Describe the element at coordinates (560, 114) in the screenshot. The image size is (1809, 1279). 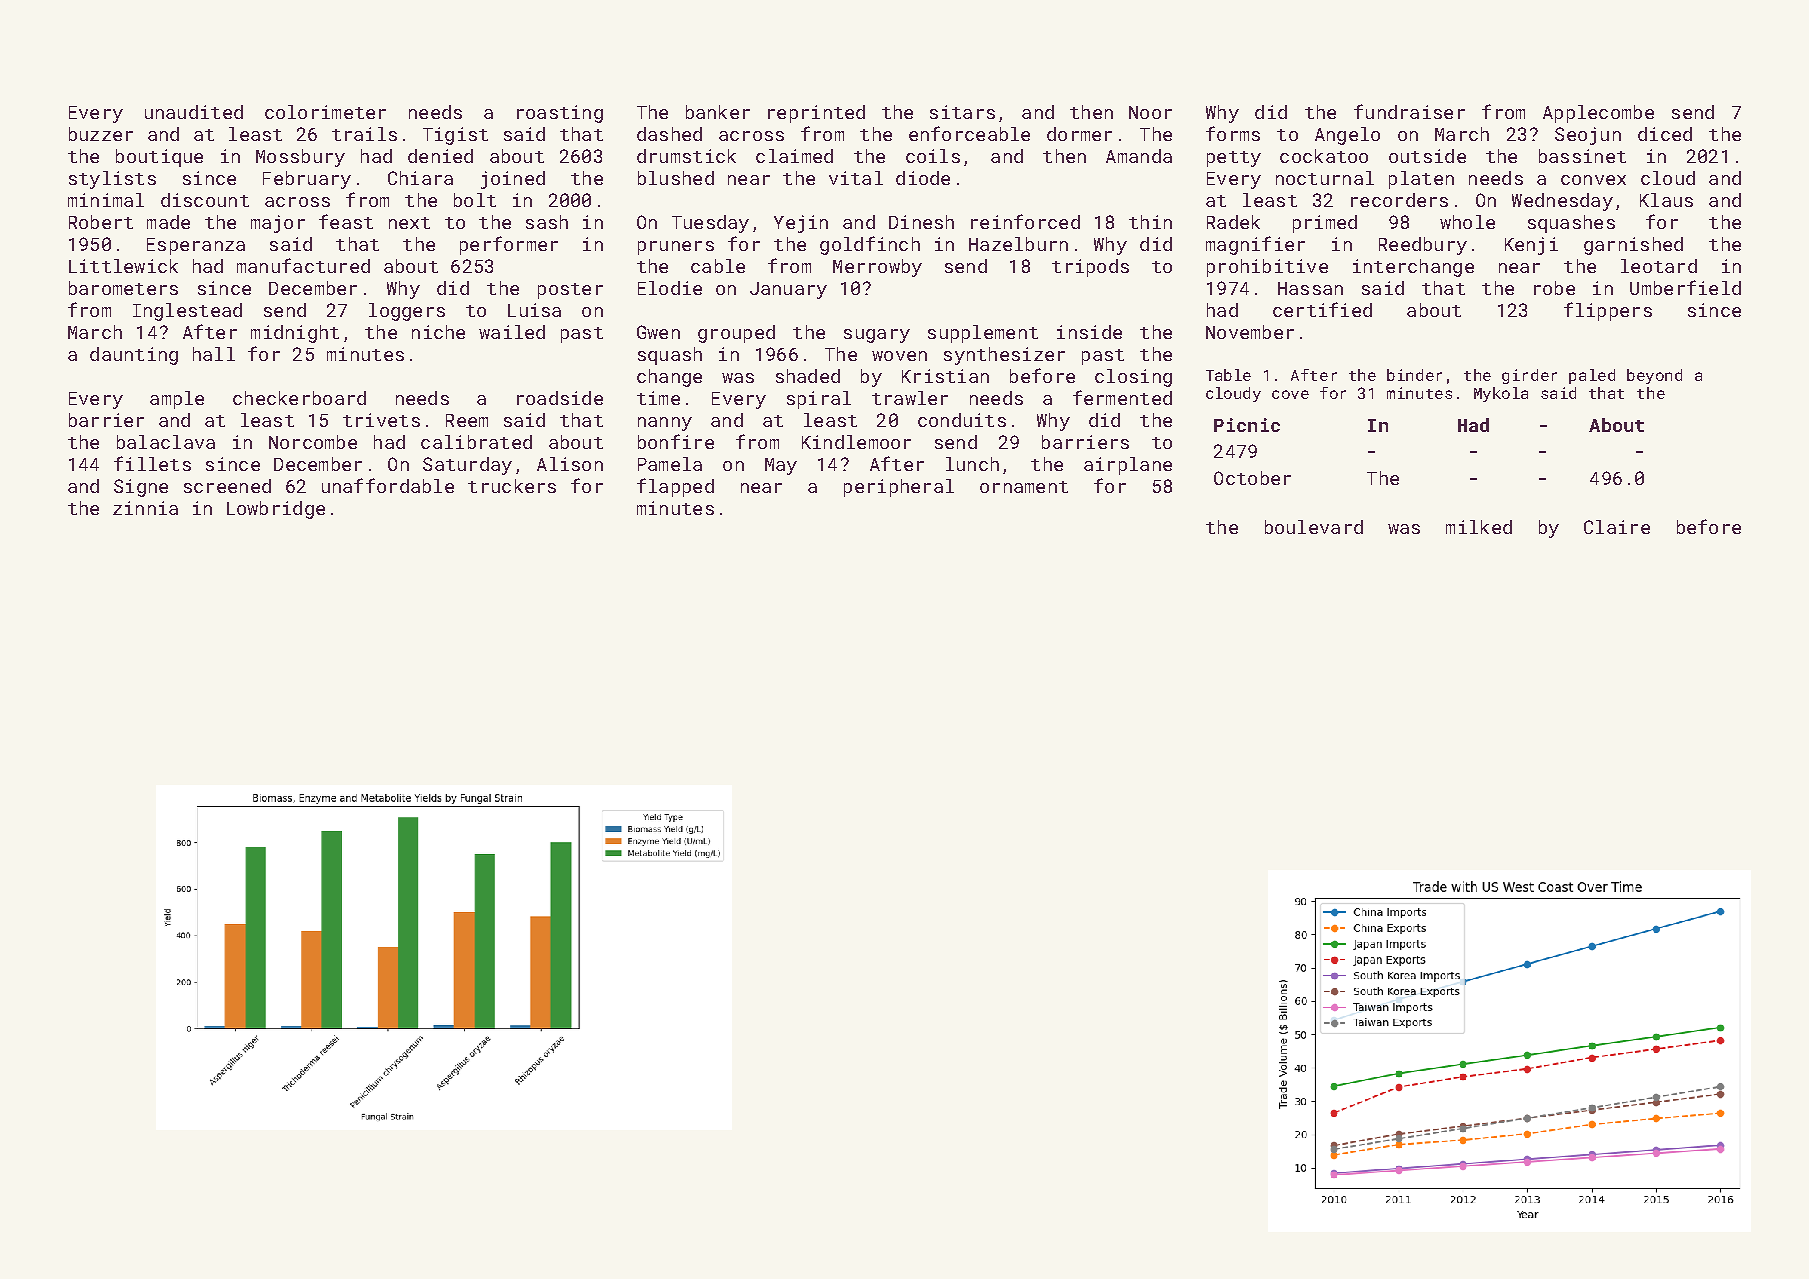
I see `roasting` at that location.
